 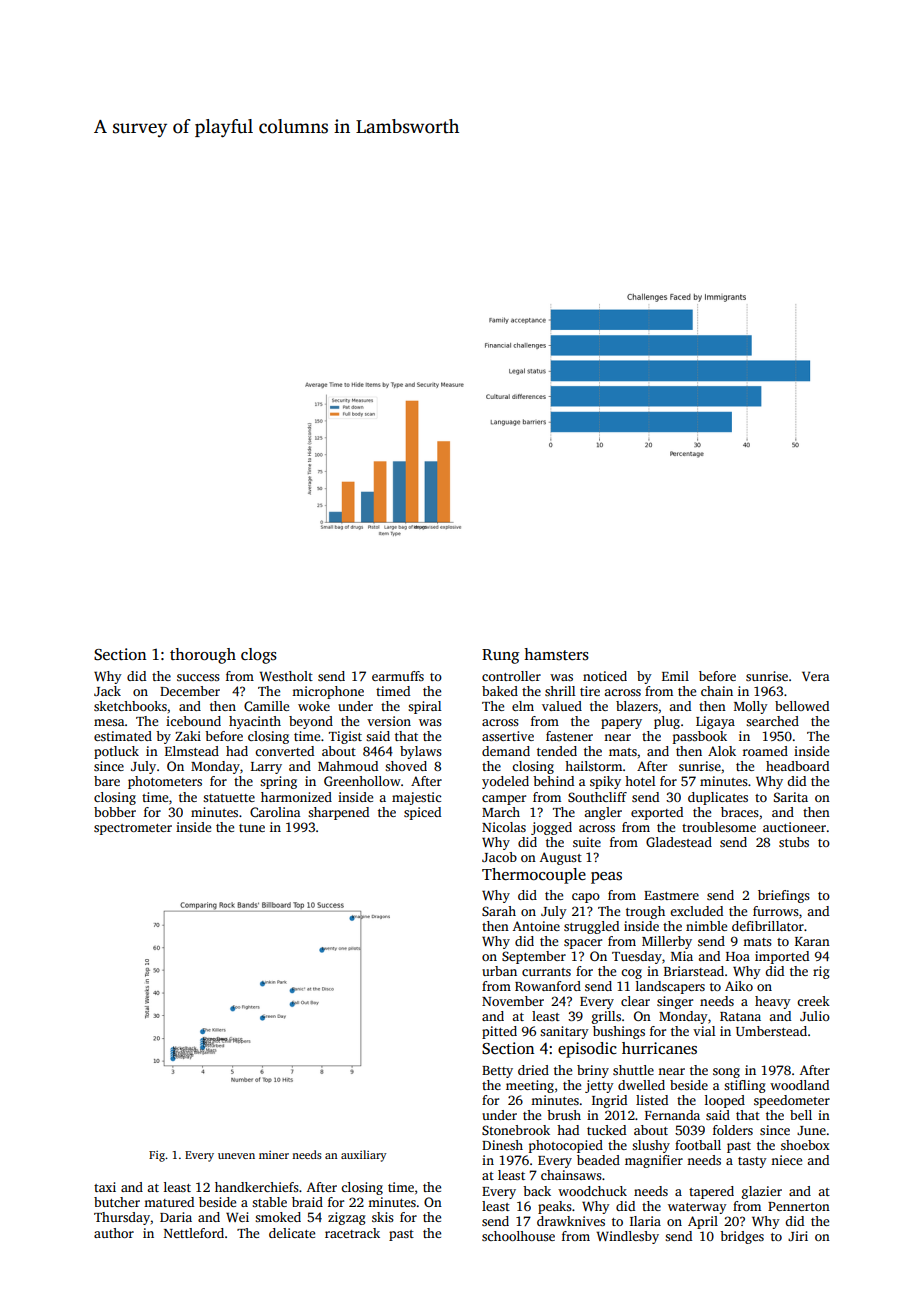 What do you see at coordinates (679, 842) in the document?
I see `Gladestead` at bounding box center [679, 842].
